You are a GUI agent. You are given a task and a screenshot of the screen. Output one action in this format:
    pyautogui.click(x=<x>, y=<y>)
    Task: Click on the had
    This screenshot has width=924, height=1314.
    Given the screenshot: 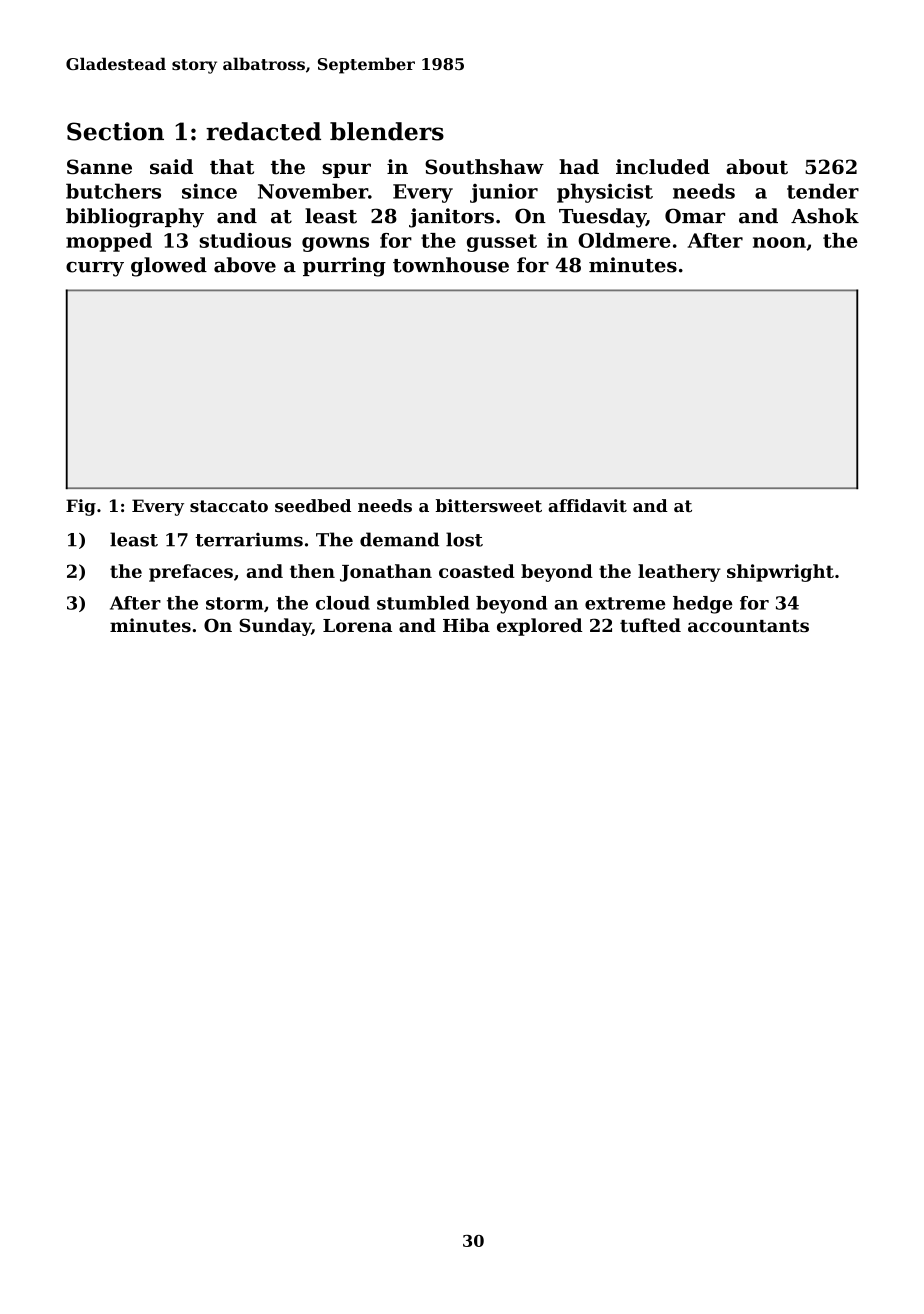 What is the action you would take?
    pyautogui.click(x=579, y=166)
